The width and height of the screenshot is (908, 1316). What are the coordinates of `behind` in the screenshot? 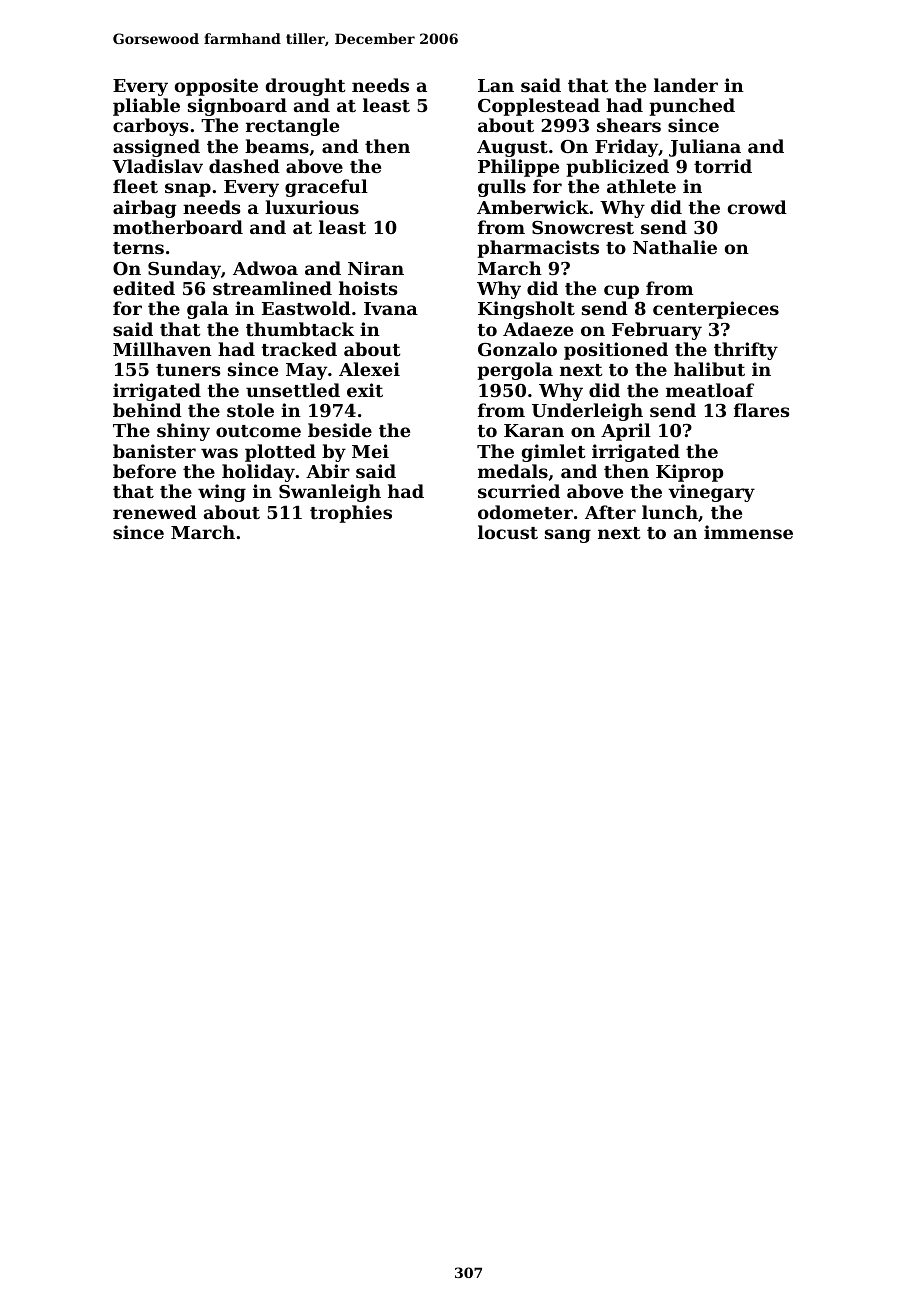 It's located at (147, 410).
